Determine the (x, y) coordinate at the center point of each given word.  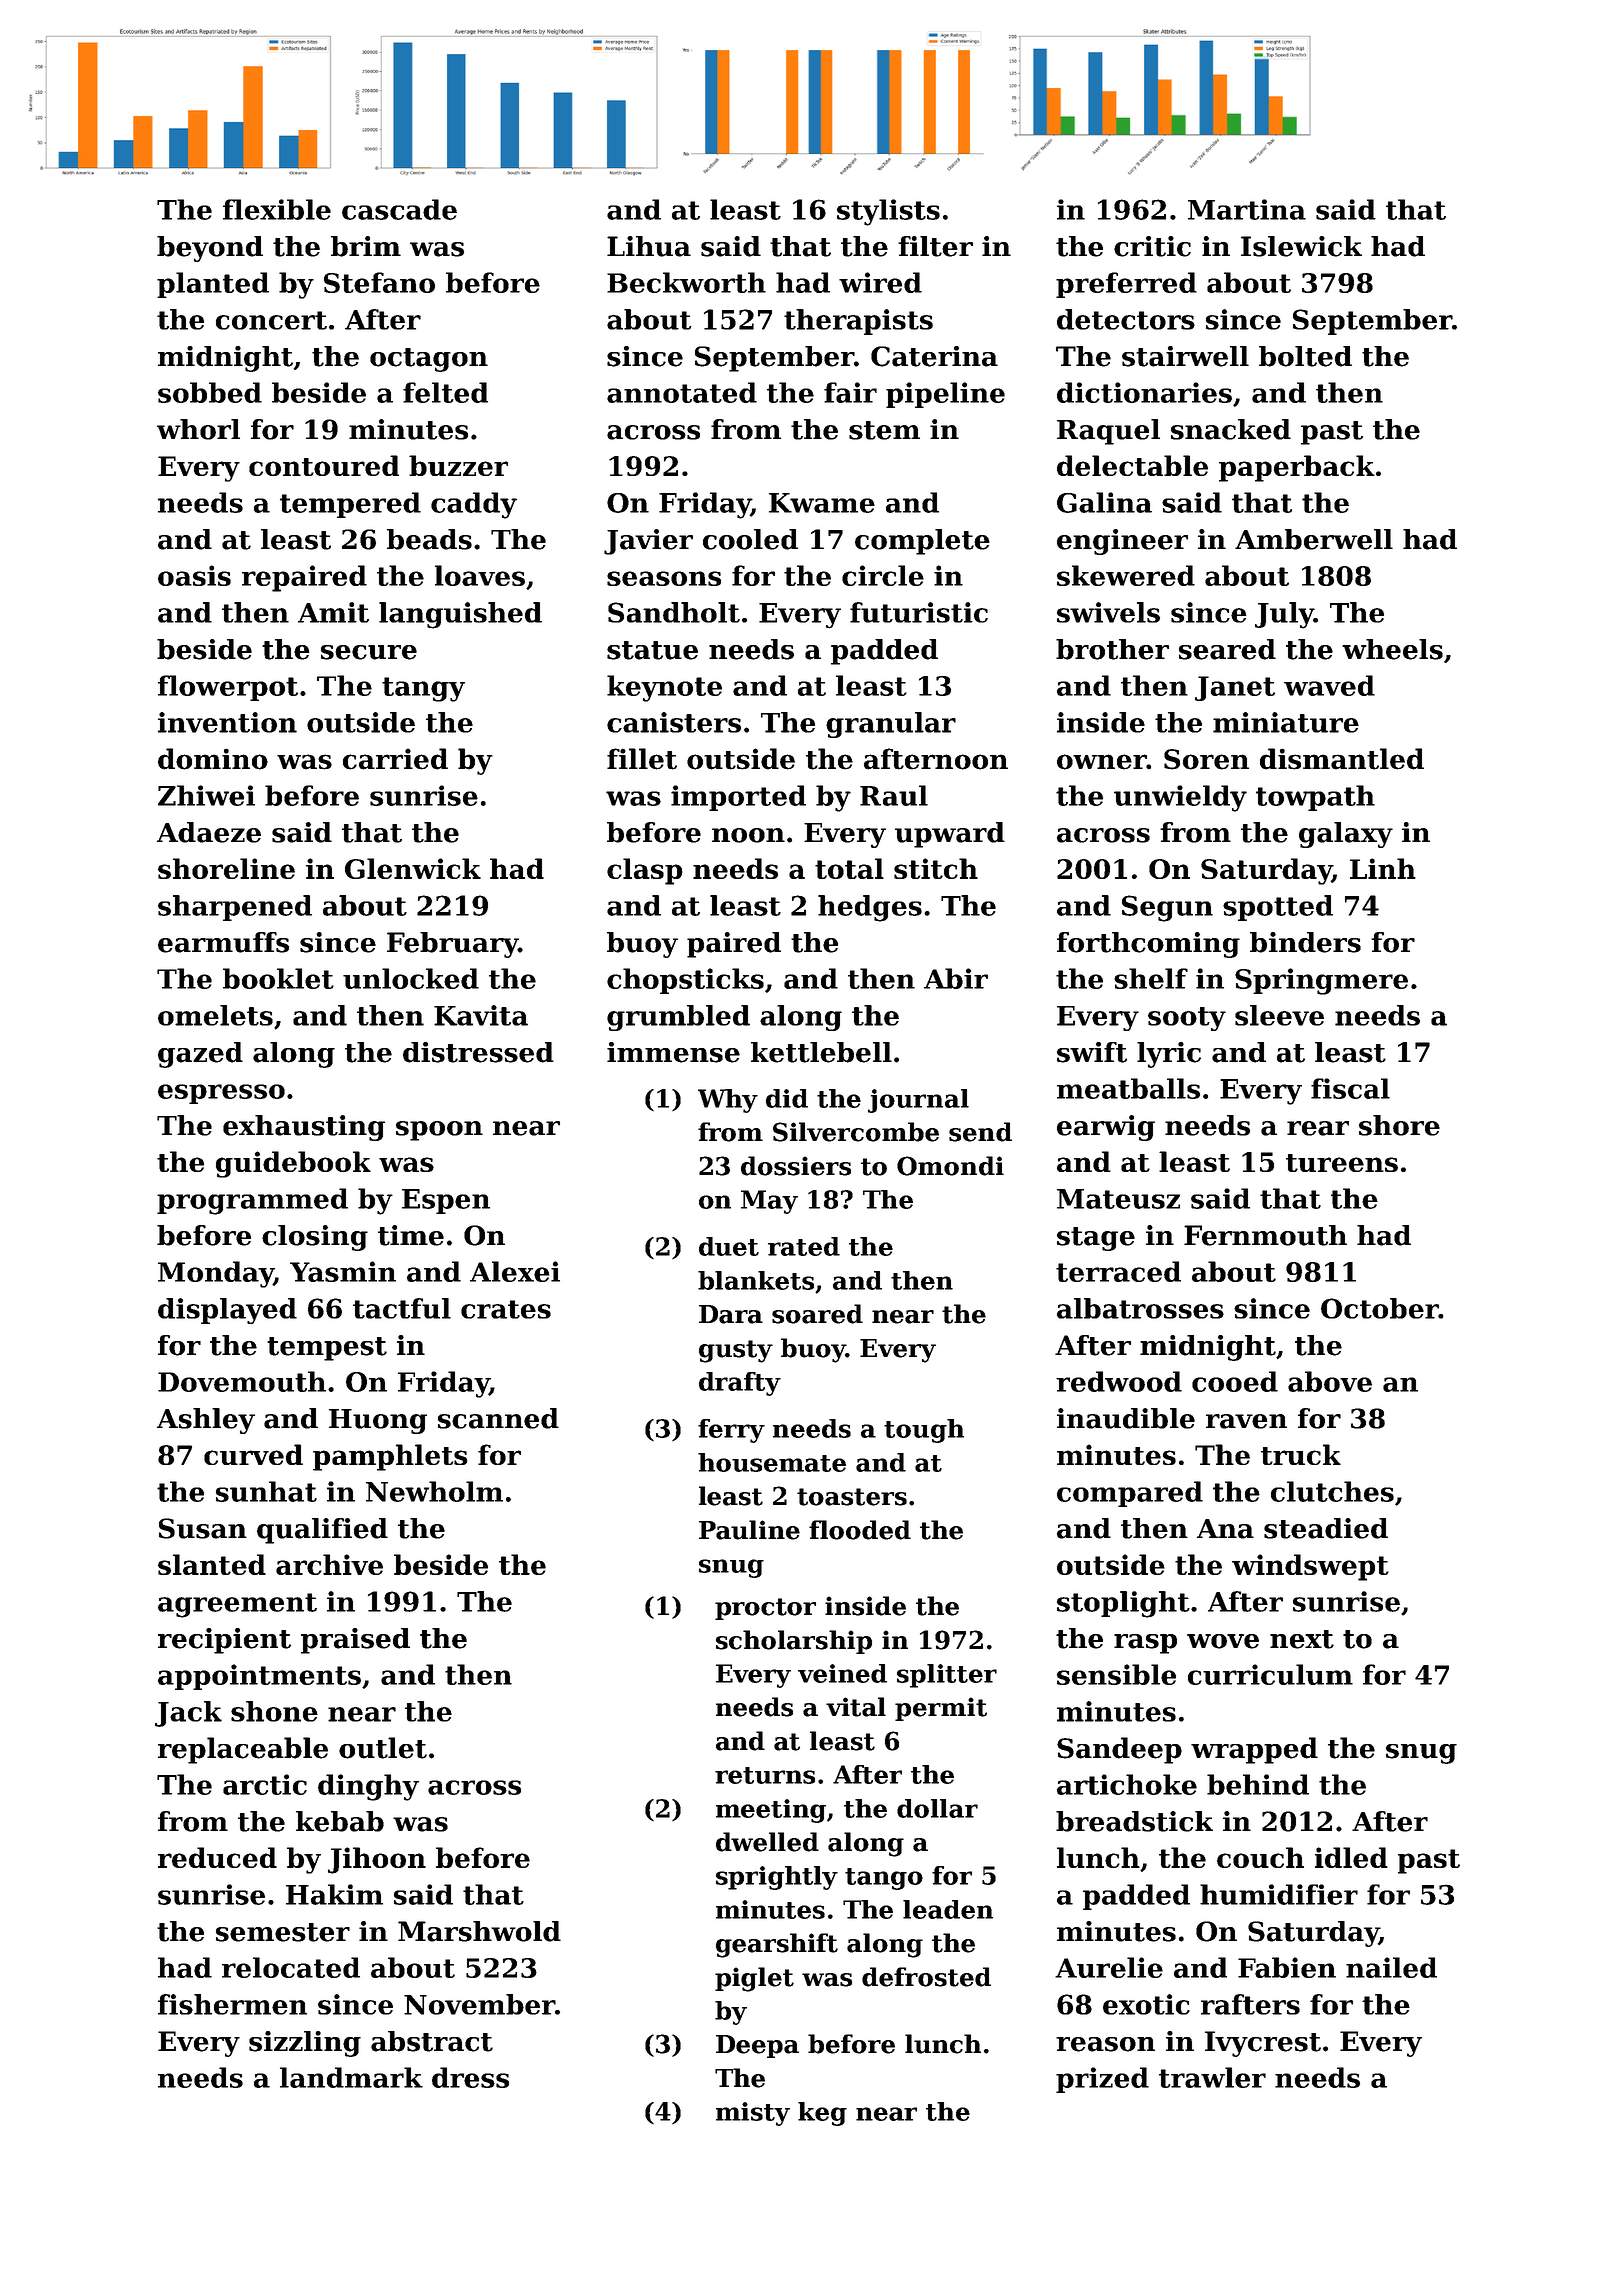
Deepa (757, 2046)
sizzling (305, 2044)
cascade (399, 209)
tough (924, 1431)
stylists (888, 212)
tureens (1342, 1163)
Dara (731, 1314)
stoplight (1123, 1604)
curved (253, 1454)
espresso (221, 1094)
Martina (1247, 209)
